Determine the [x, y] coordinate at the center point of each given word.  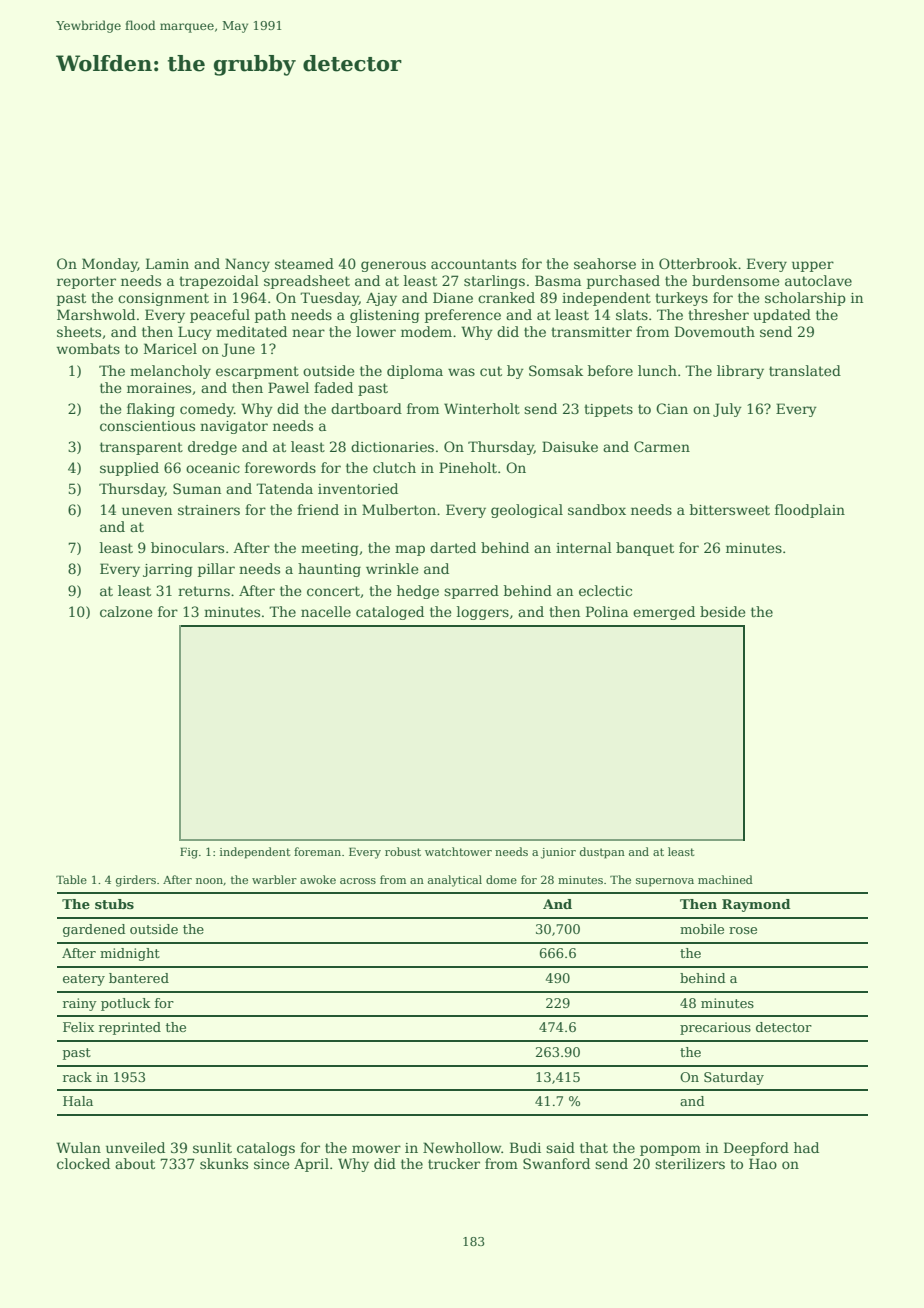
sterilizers [690, 1163]
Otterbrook [698, 263]
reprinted [130, 1028]
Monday [110, 265]
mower [376, 1149]
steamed [304, 263]
